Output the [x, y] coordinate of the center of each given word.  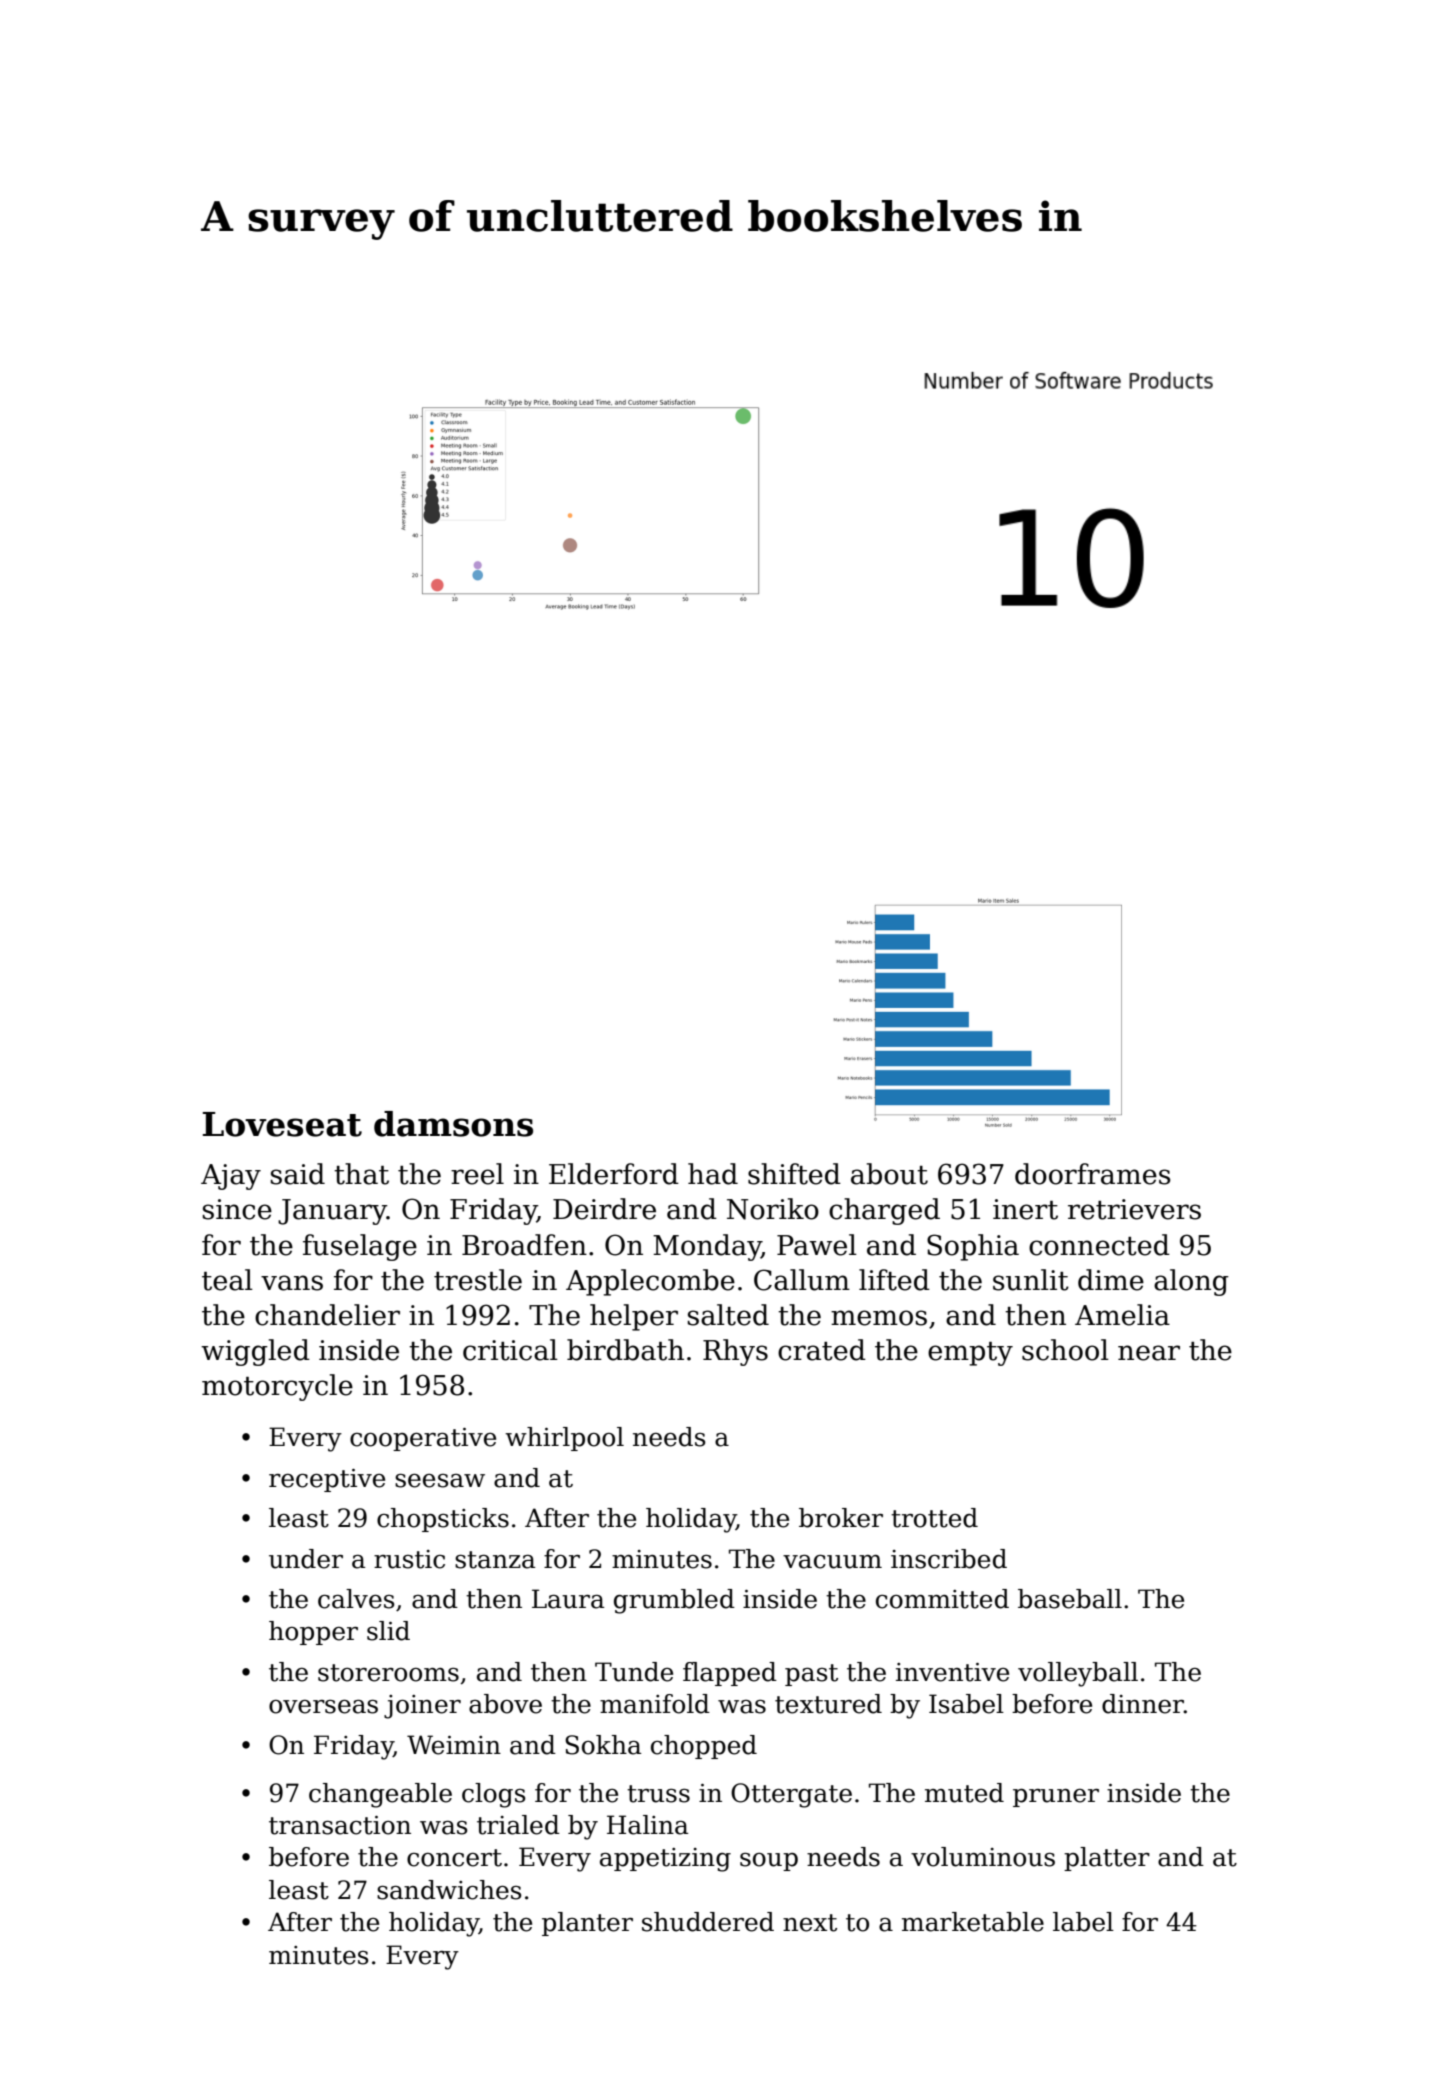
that [361, 1174]
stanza [495, 1560]
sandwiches [449, 1890]
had [713, 1174]
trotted [934, 1518]
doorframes [1093, 1174]
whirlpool [564, 1439]
